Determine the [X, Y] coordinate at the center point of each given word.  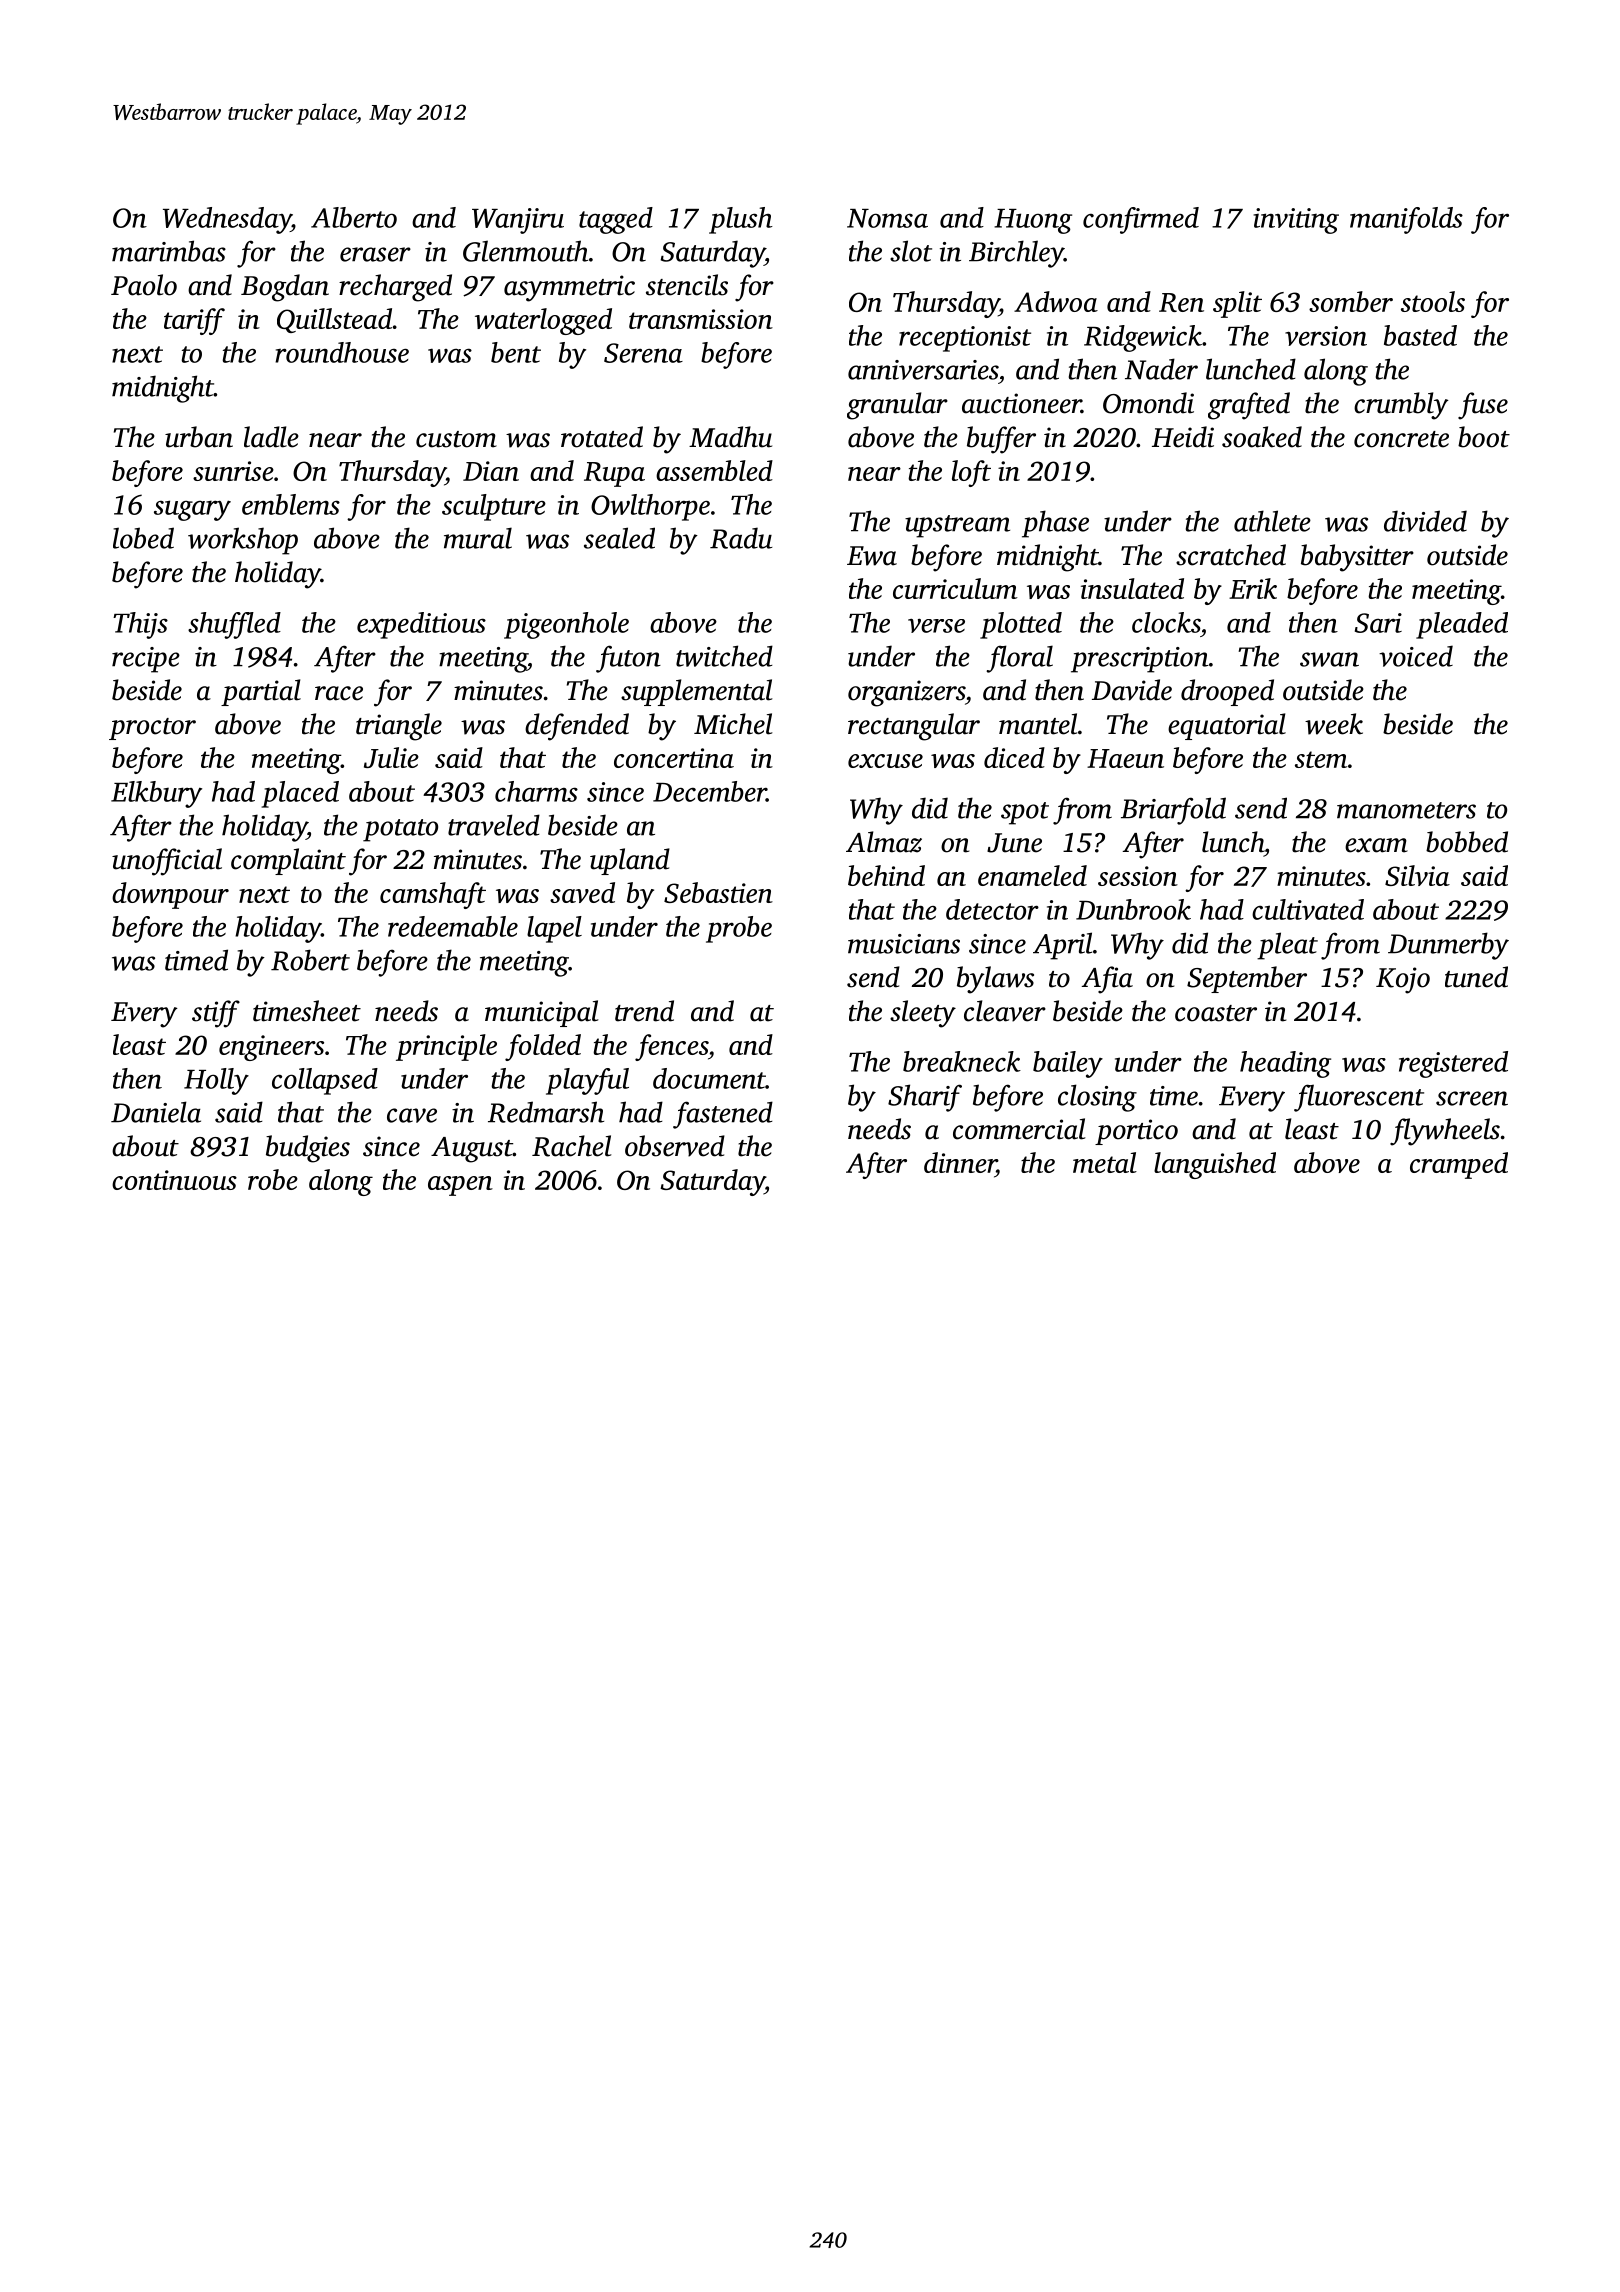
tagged [616, 220]
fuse [1483, 406]
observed [675, 1146]
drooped [1227, 692]
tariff [194, 321]
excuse [885, 761]
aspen [460, 1186]
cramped [1459, 1165]
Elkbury [156, 794]
